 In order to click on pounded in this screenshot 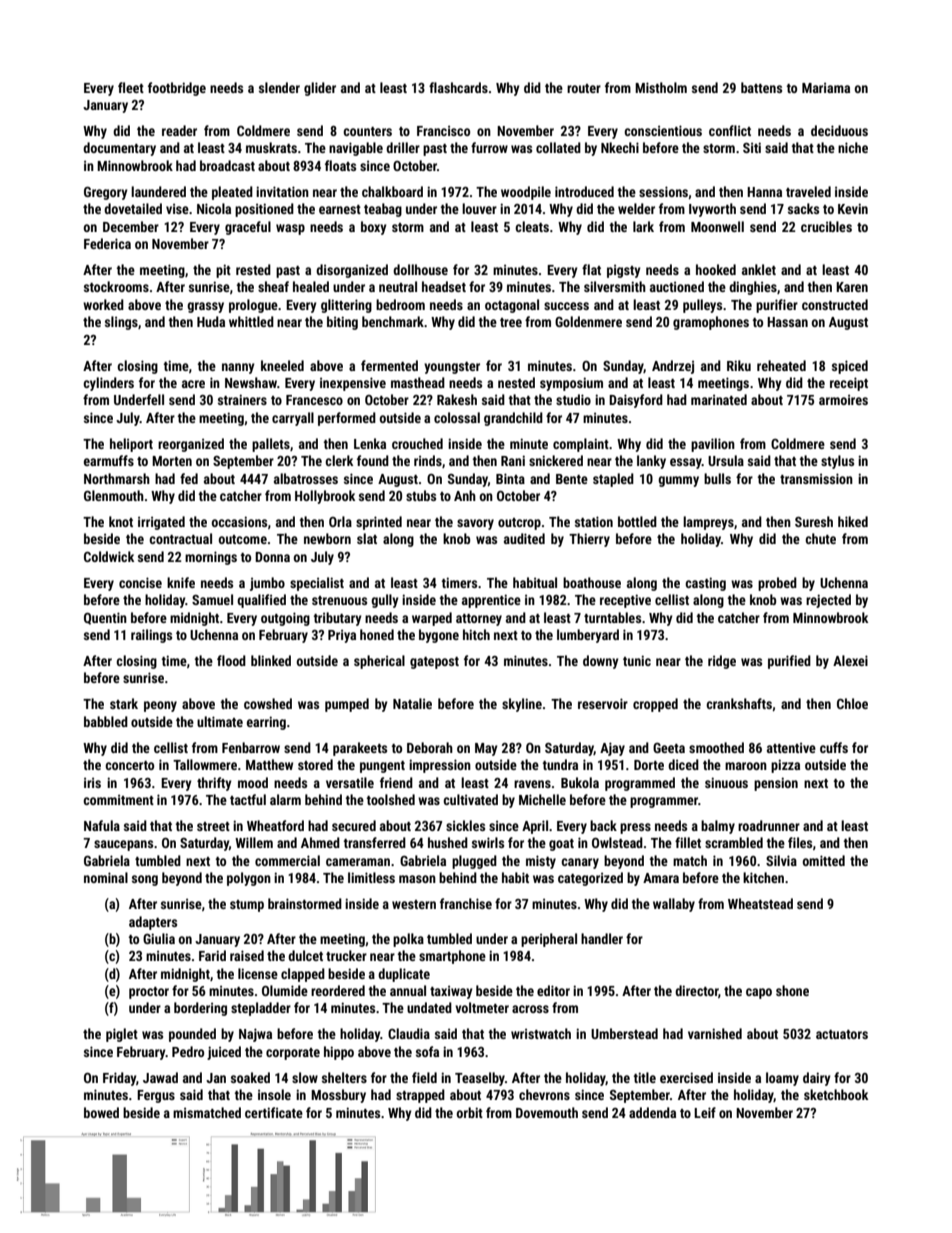, I will do `click(192, 1035)`.
